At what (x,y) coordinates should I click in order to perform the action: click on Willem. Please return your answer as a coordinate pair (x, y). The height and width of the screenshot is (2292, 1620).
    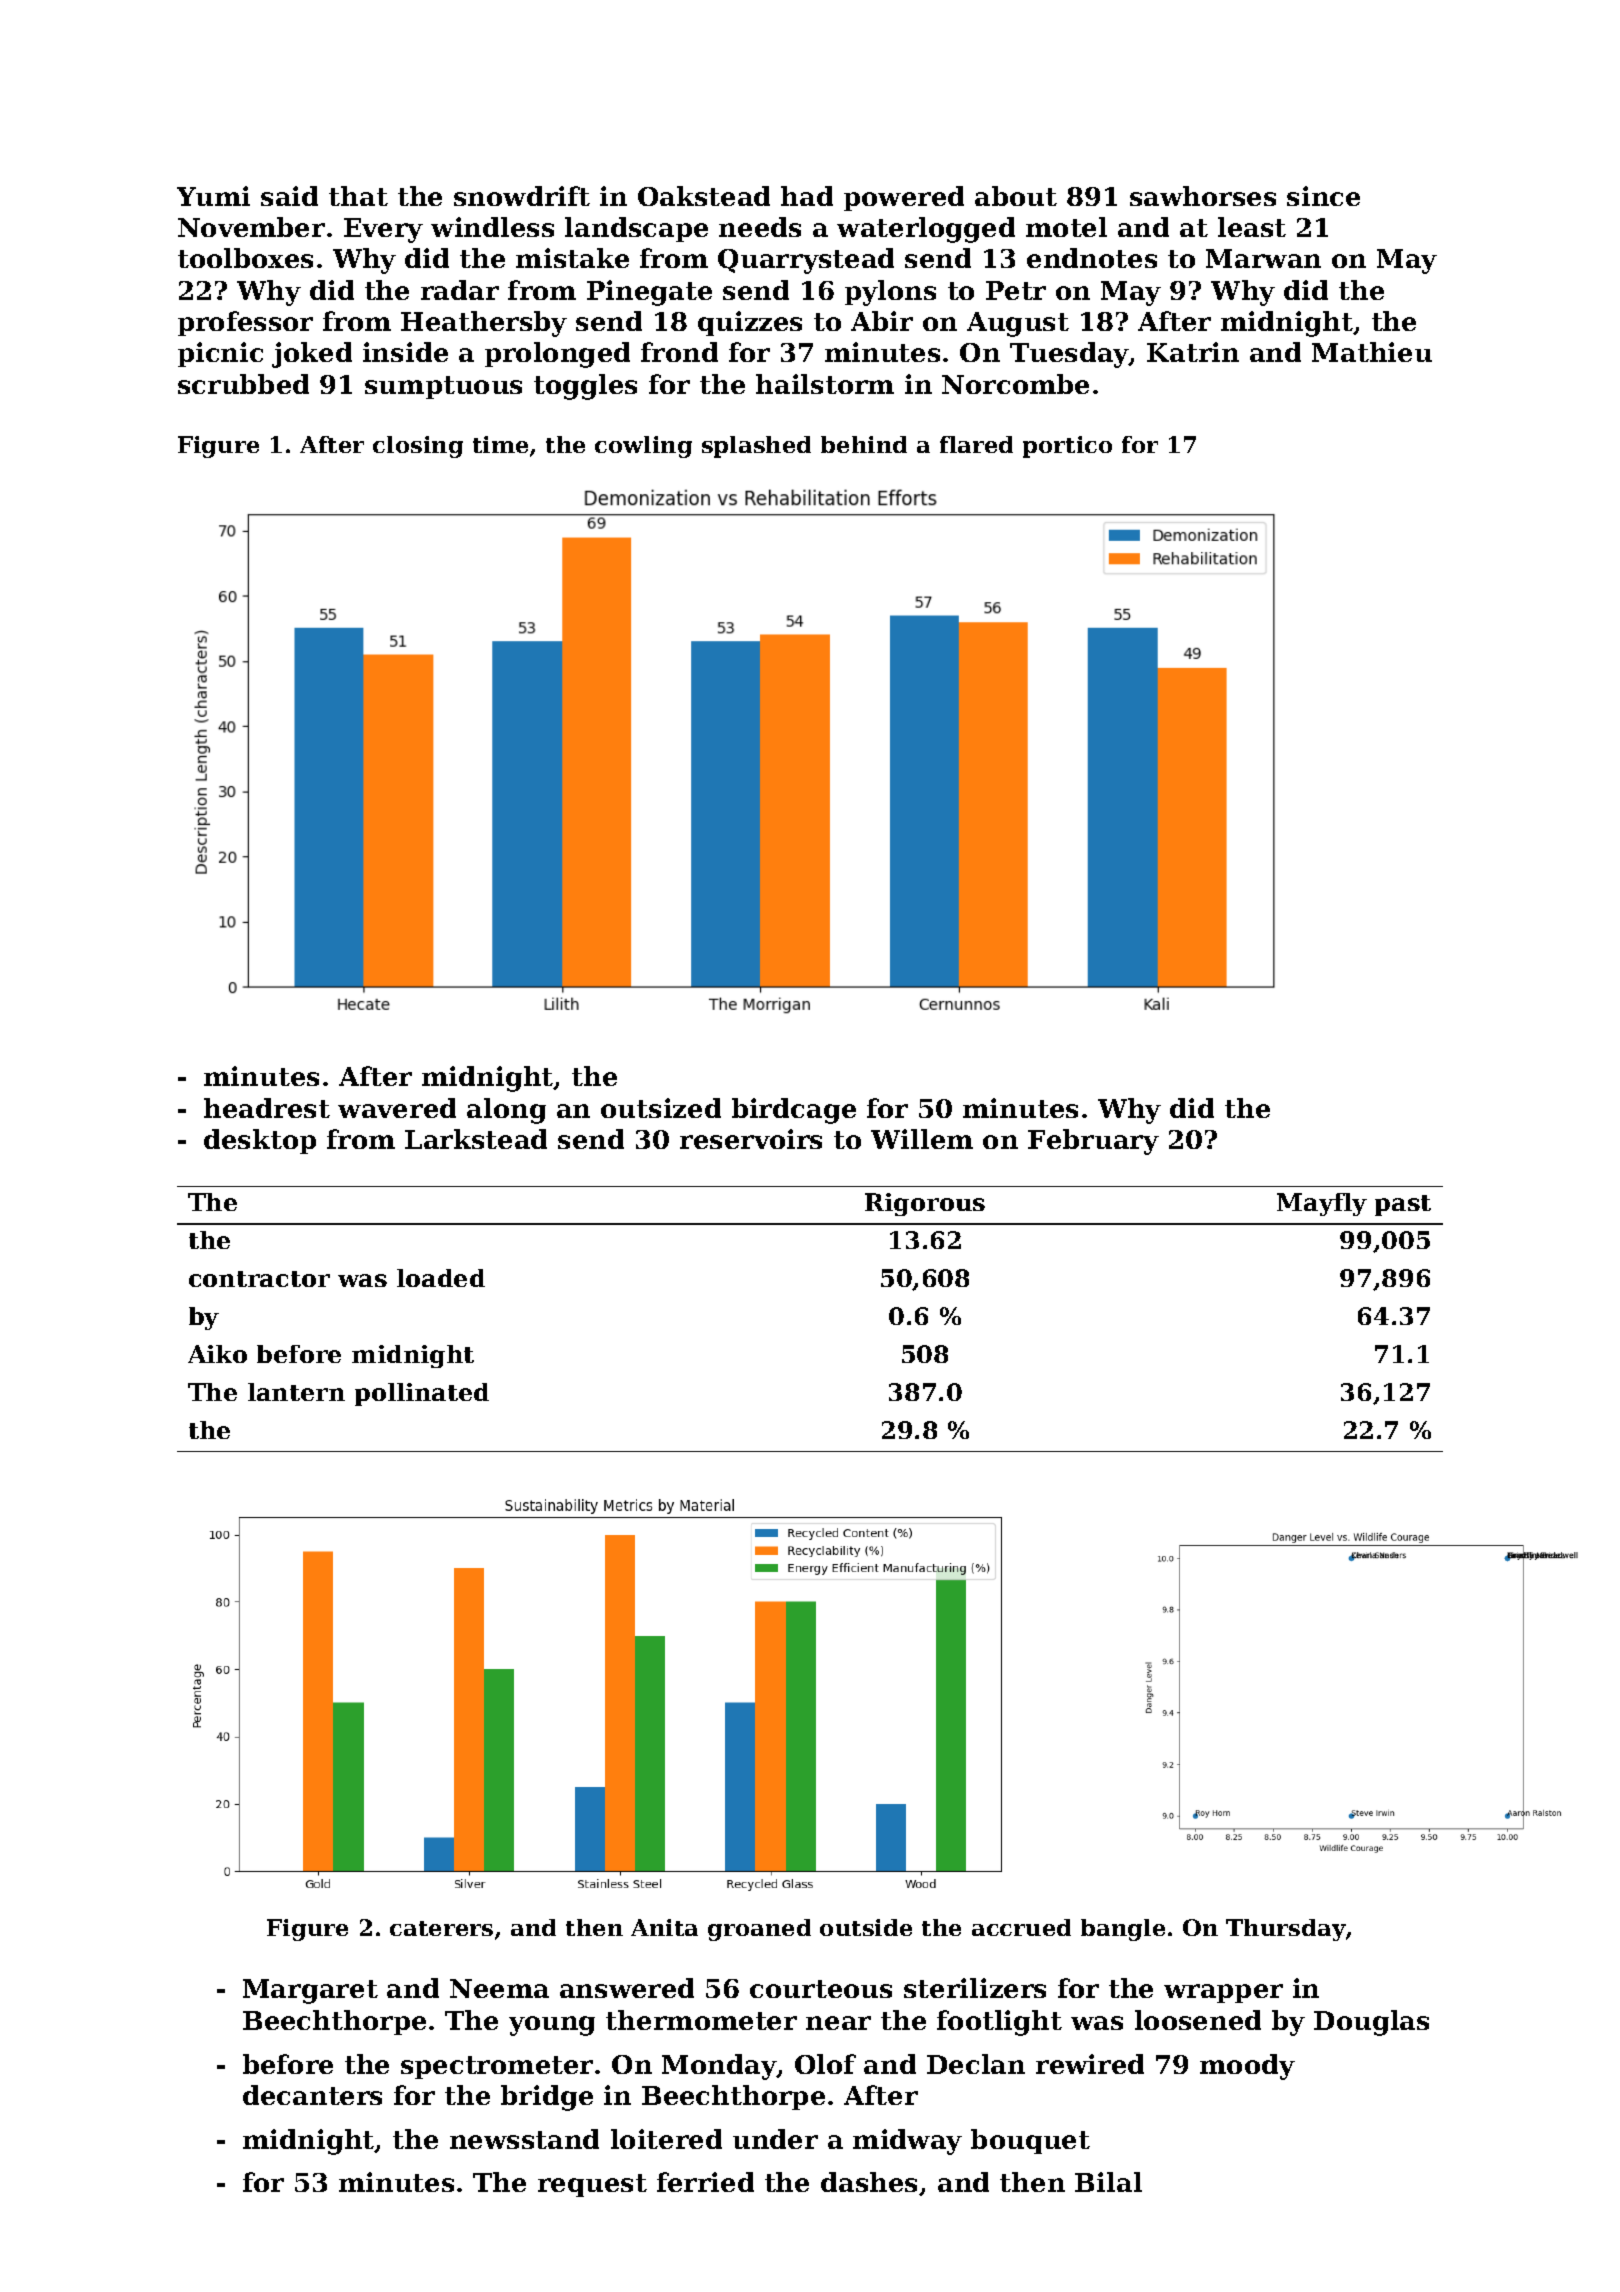
    Looking at the image, I should click on (922, 1139).
